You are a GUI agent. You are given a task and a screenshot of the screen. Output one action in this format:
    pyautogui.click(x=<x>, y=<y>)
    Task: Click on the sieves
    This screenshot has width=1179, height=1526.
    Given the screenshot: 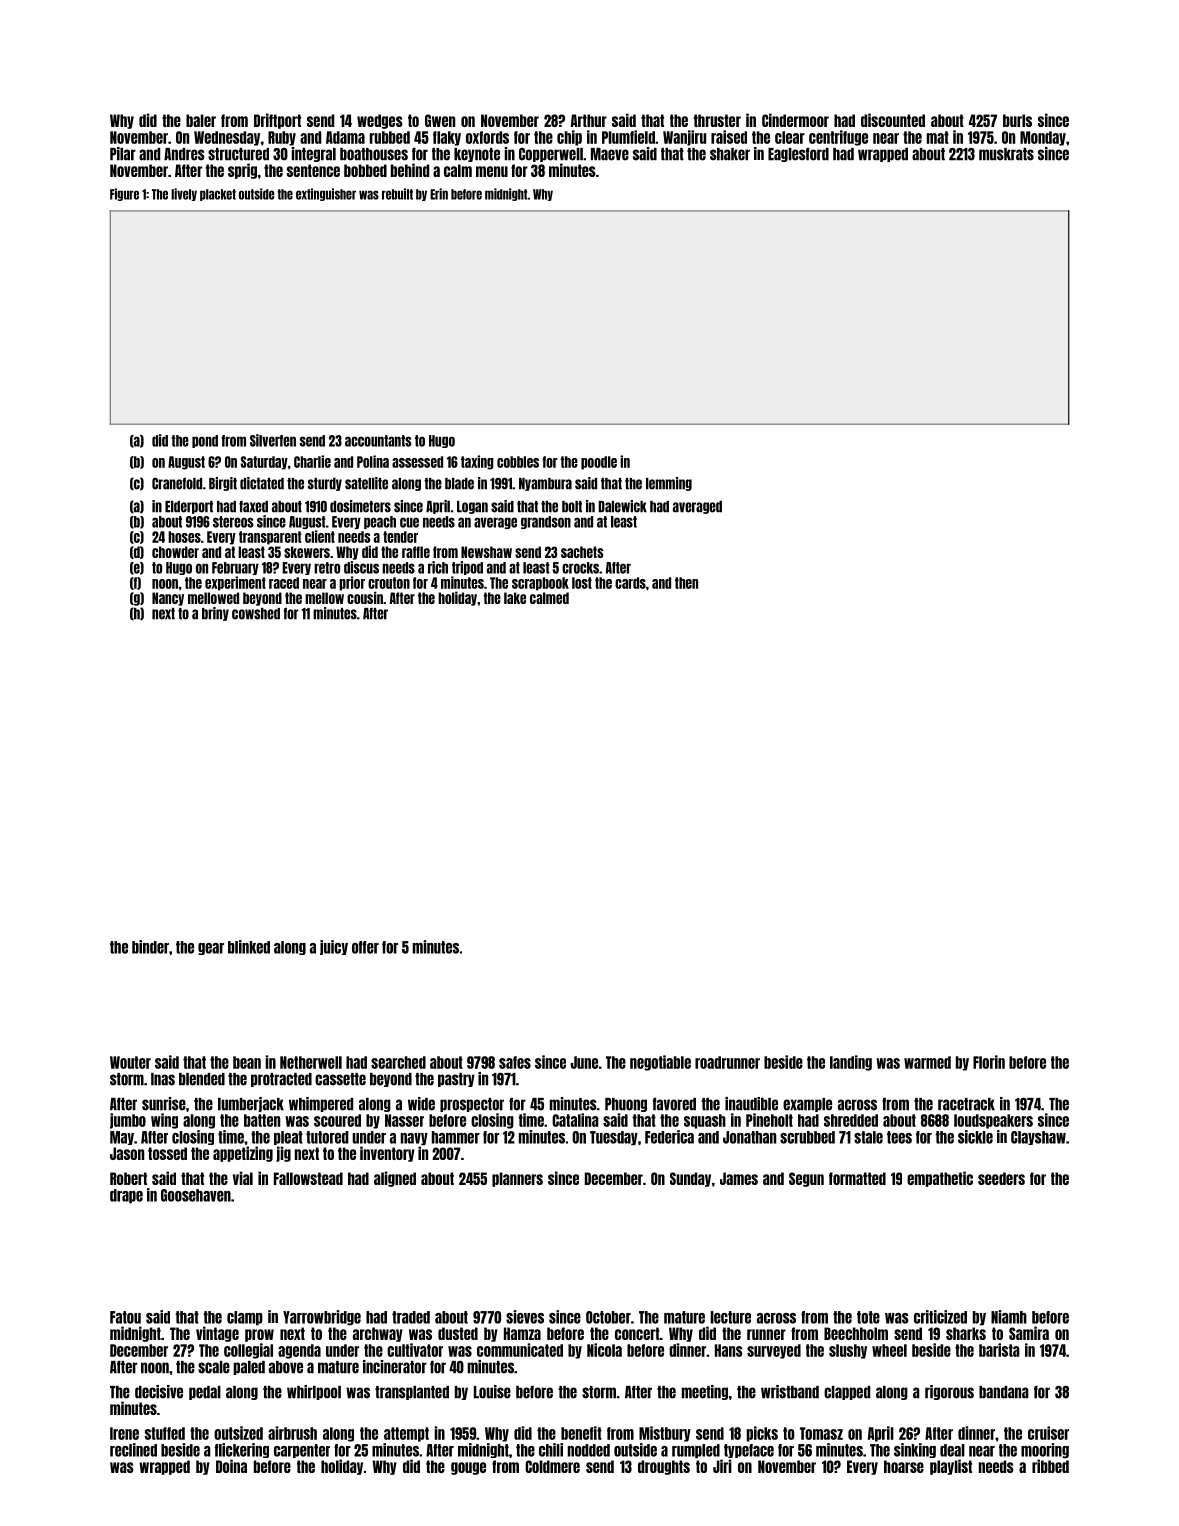 What is the action you would take?
    pyautogui.click(x=525, y=1317)
